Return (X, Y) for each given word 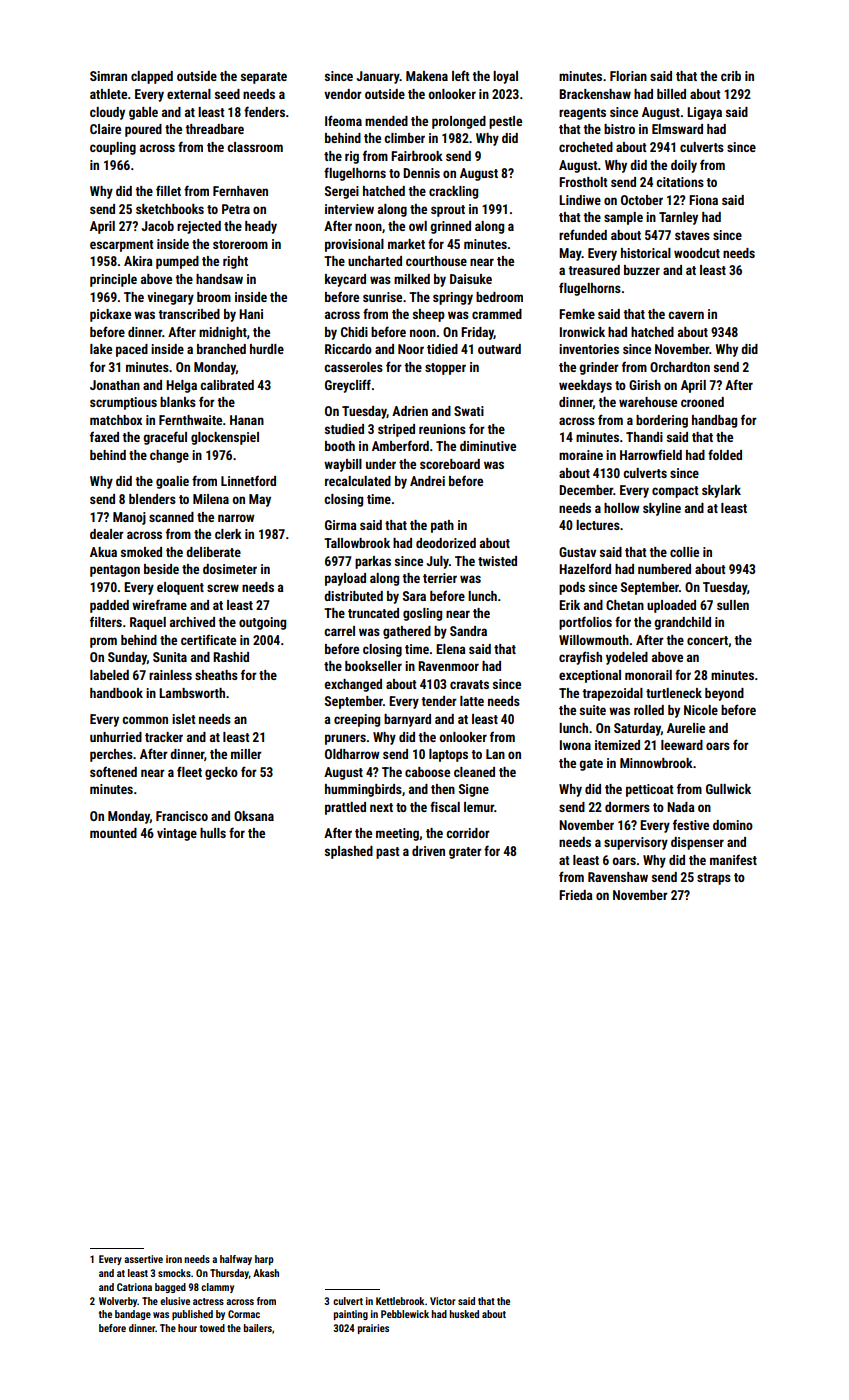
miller (246, 754)
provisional (354, 245)
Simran (108, 76)
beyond (724, 694)
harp (264, 1260)
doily (684, 166)
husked (464, 1314)
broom (214, 297)
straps (714, 879)
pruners (345, 739)
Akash (266, 1273)
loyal (505, 77)
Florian (628, 76)
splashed (349, 852)
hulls (213, 833)
